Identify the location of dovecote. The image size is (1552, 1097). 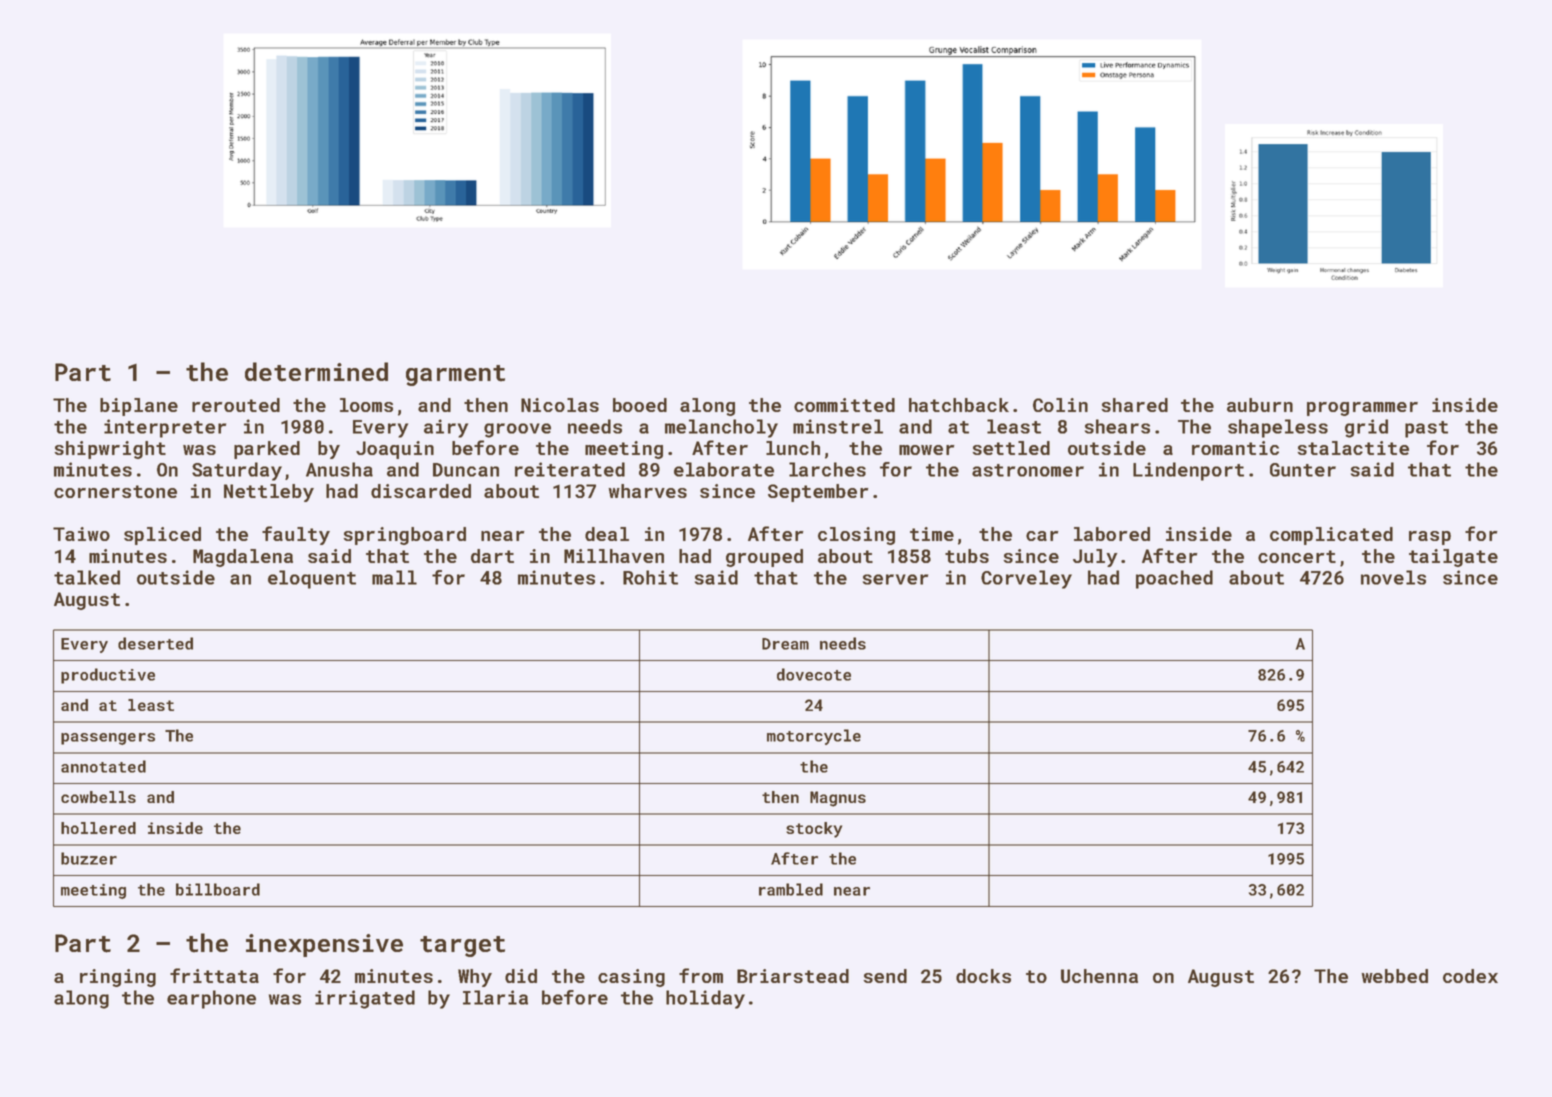
(814, 674).
